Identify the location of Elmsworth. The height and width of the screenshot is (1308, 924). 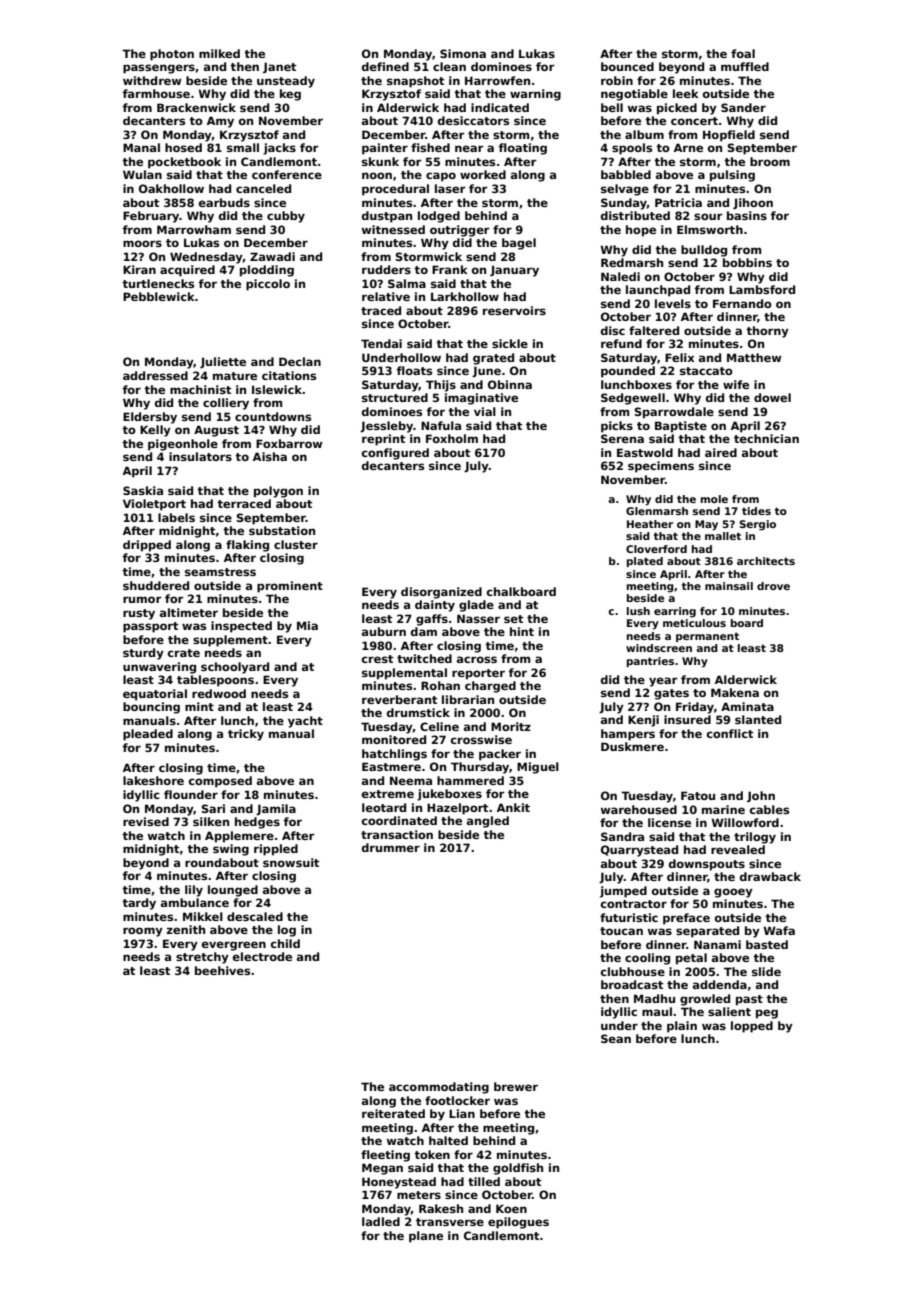
(710, 229).
